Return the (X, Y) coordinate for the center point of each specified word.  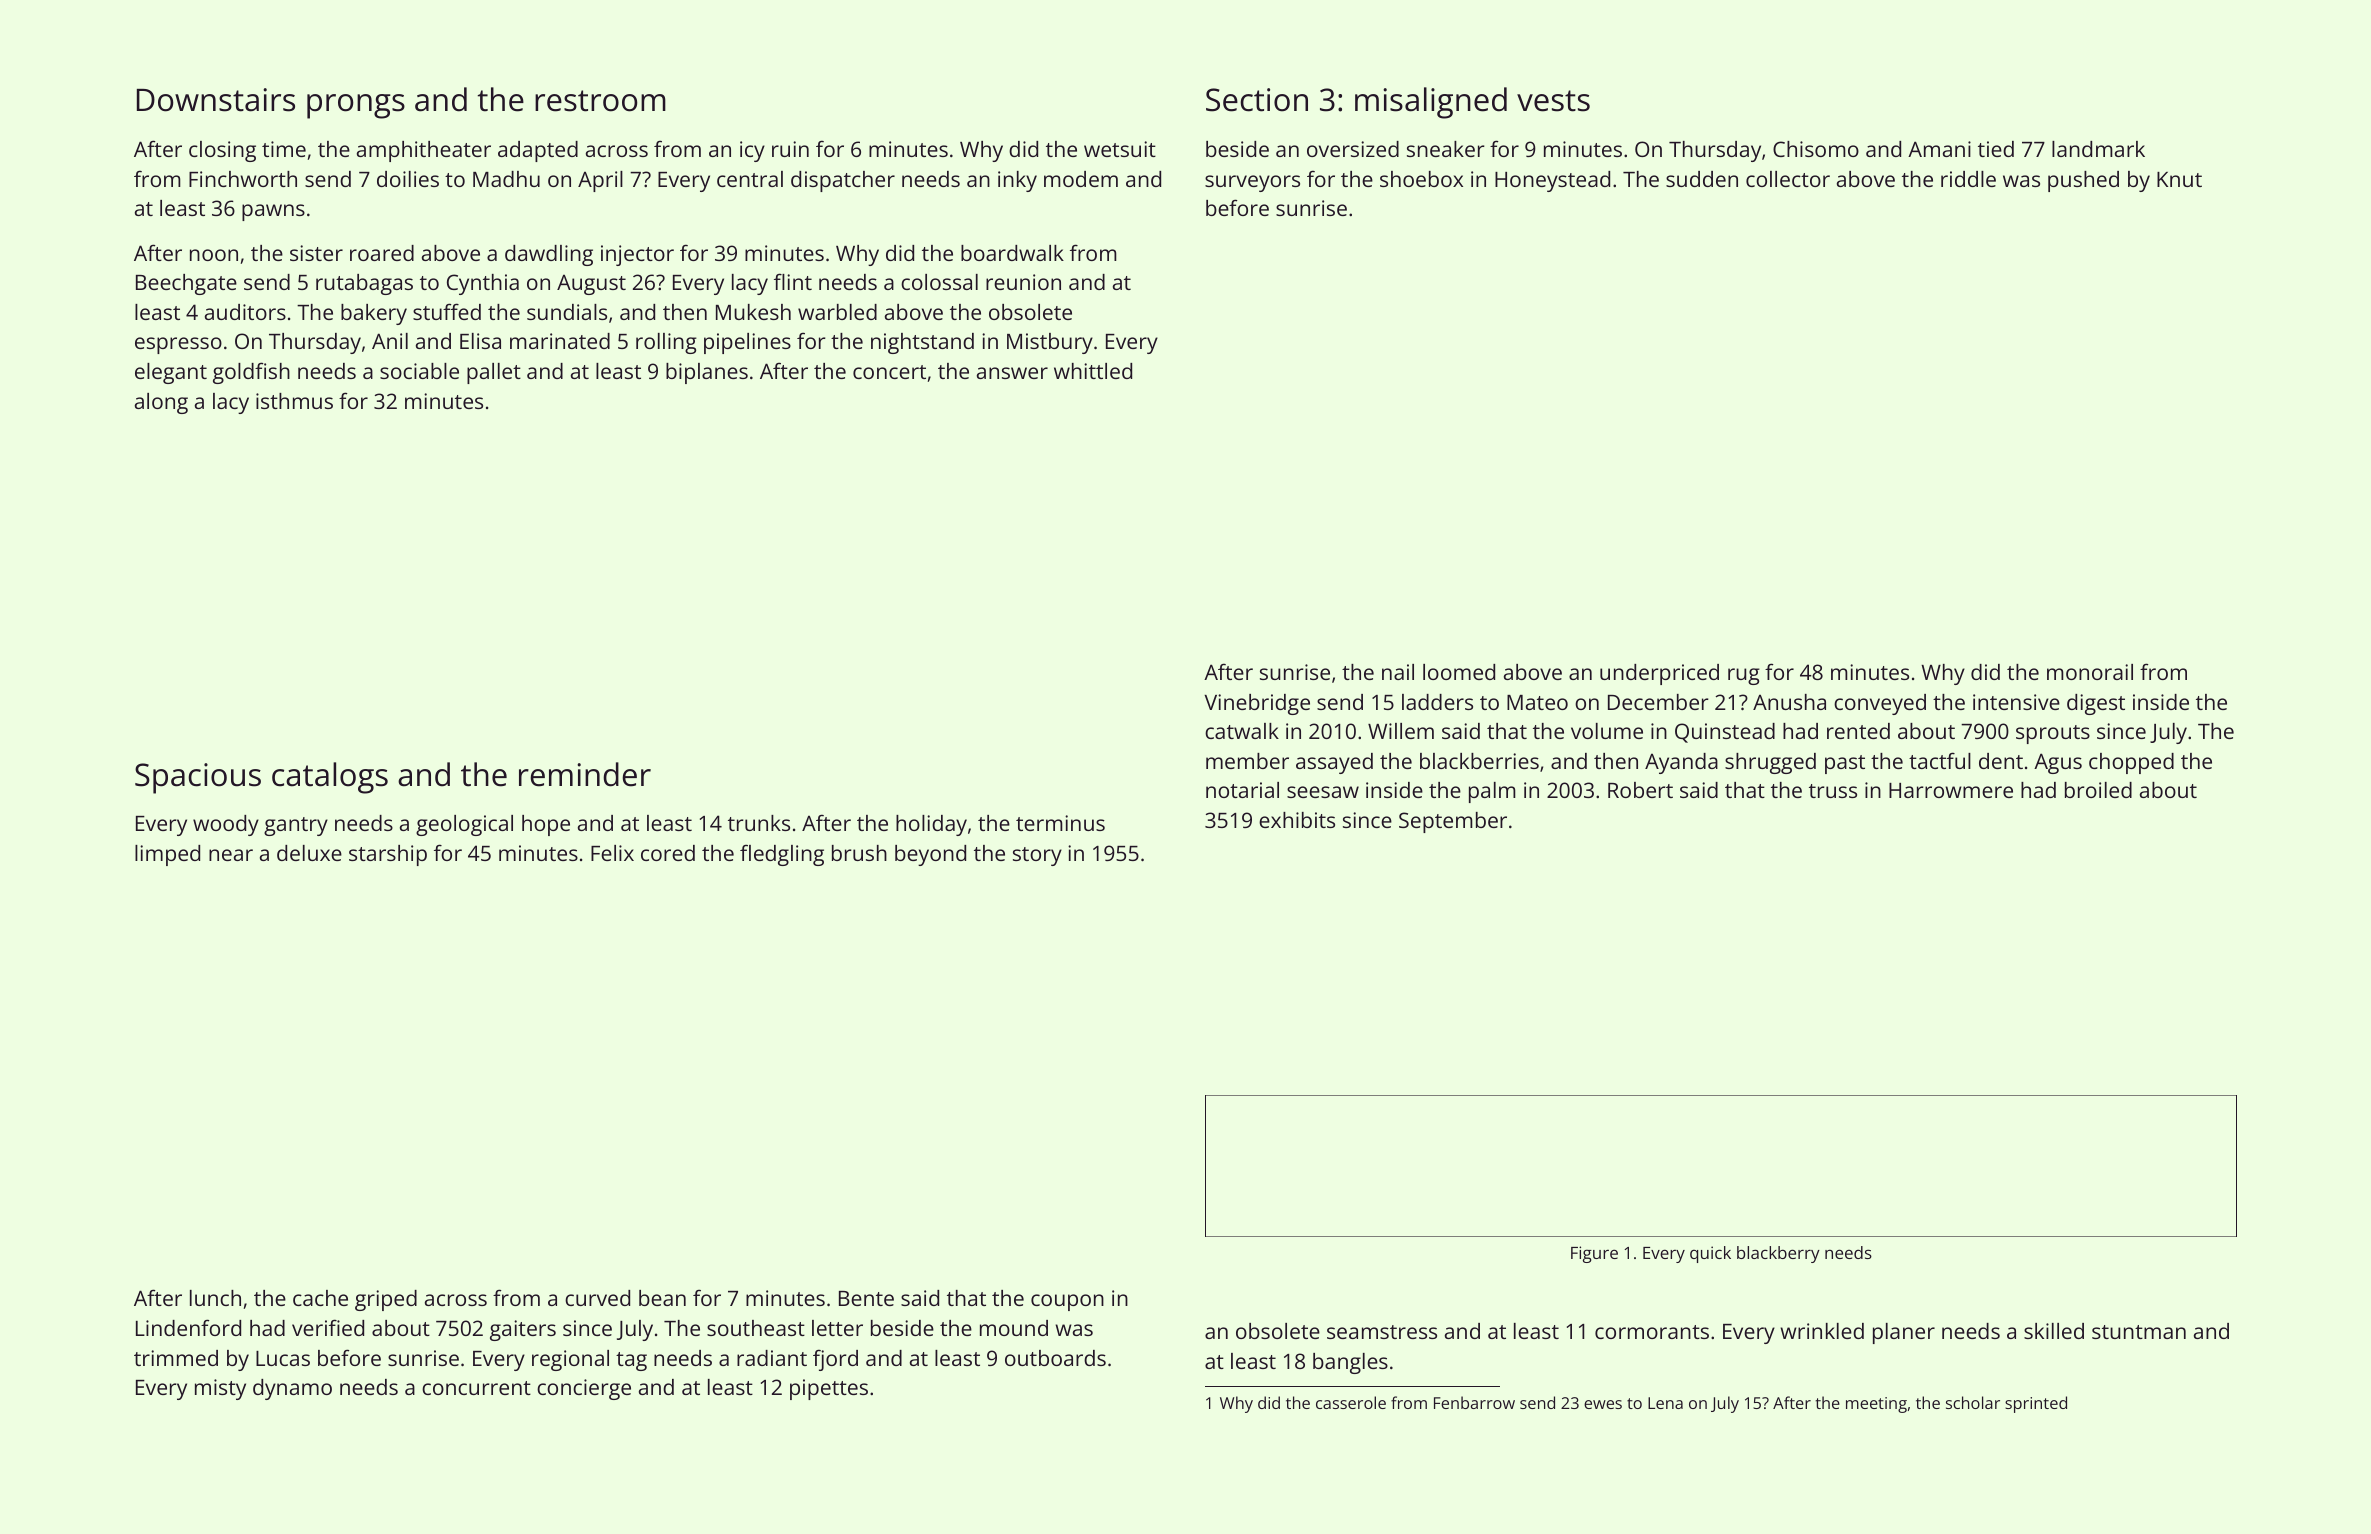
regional (570, 1360)
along (161, 403)
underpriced (1659, 674)
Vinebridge (1257, 704)
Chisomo (1816, 149)
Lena (1665, 1403)
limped (167, 855)
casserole (1351, 1402)
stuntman (2139, 1332)
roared (382, 253)
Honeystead (1552, 181)
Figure (1594, 1254)
